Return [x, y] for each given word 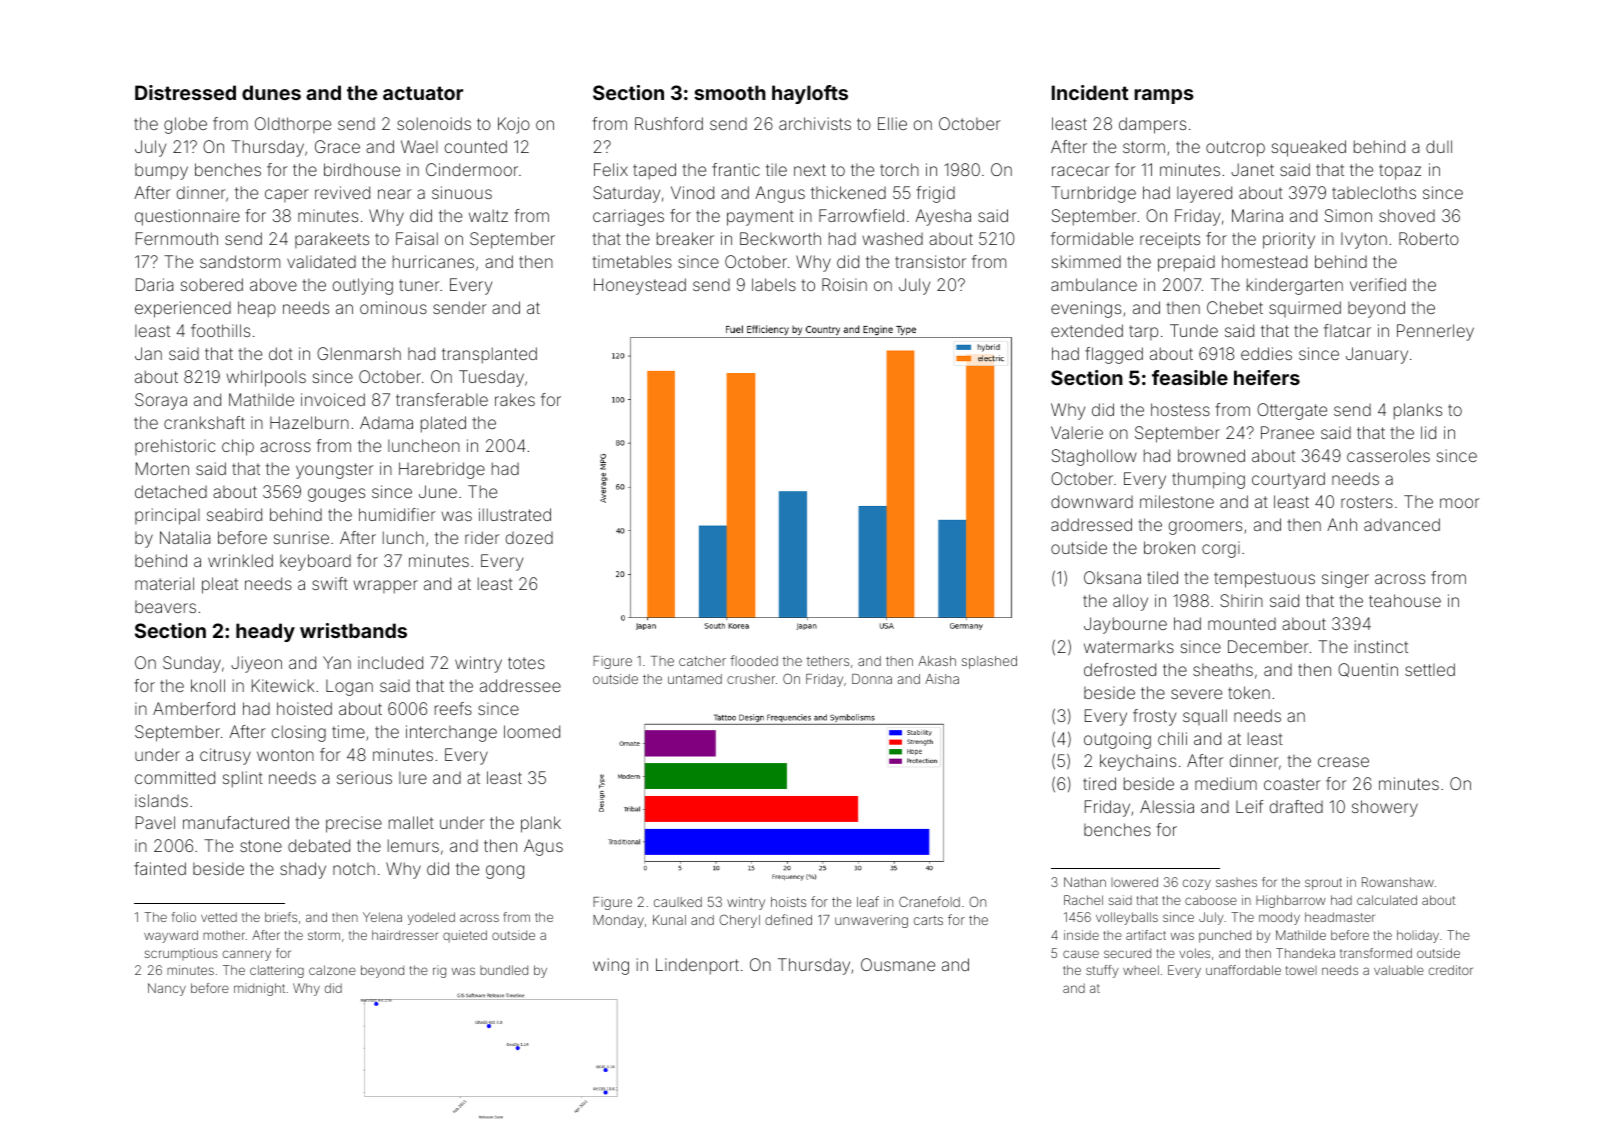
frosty [1154, 717]
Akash [937, 661]
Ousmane [898, 964]
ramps [1164, 96]
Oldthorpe [293, 125]
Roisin [844, 284]
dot [281, 353]
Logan [349, 688]
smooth [730, 92]
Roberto [1429, 238]
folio [184, 917]
